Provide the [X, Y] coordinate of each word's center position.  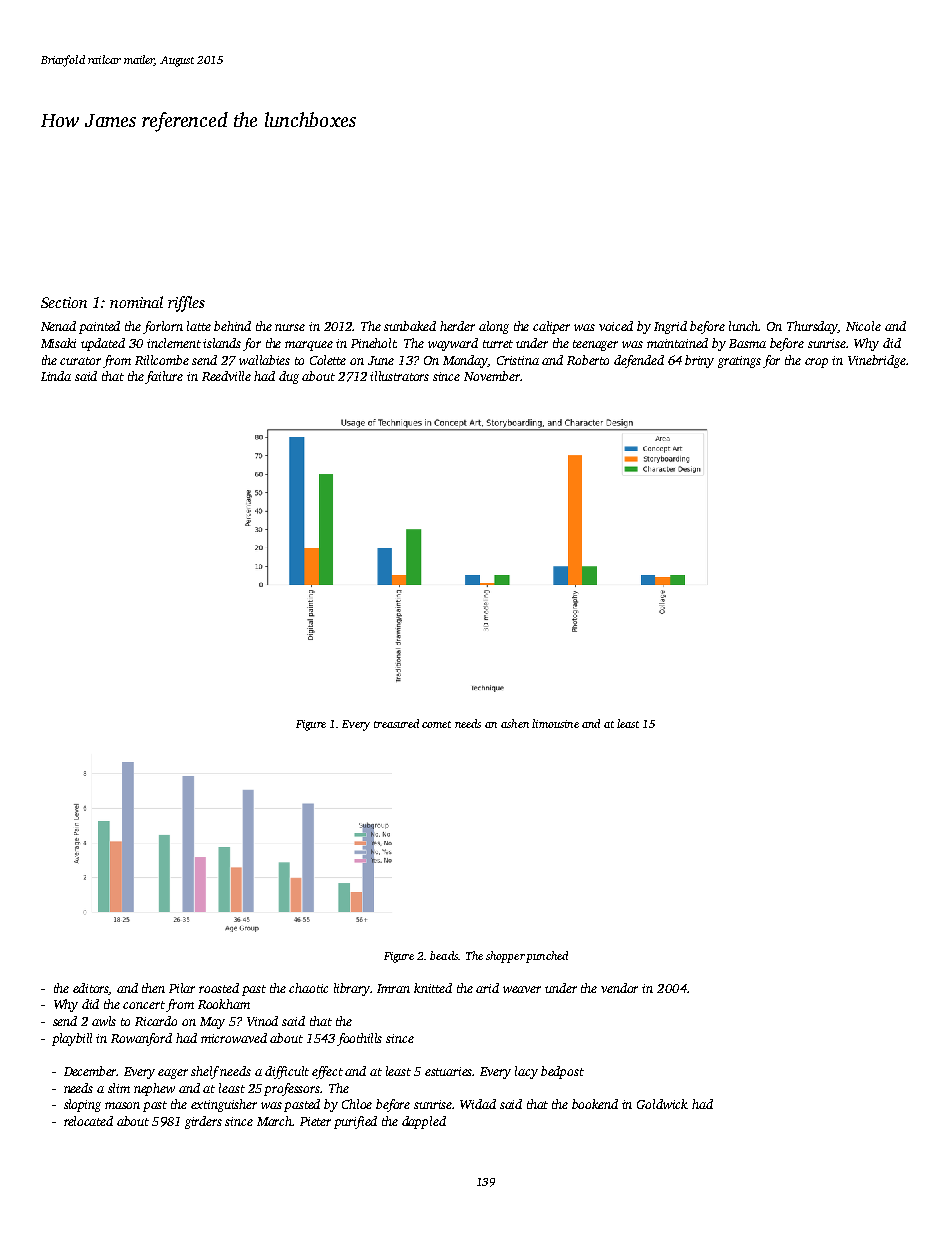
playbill [72, 1039]
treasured [396, 723]
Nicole [863, 326]
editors [91, 989]
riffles [186, 304]
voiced [616, 326]
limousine [555, 723]
